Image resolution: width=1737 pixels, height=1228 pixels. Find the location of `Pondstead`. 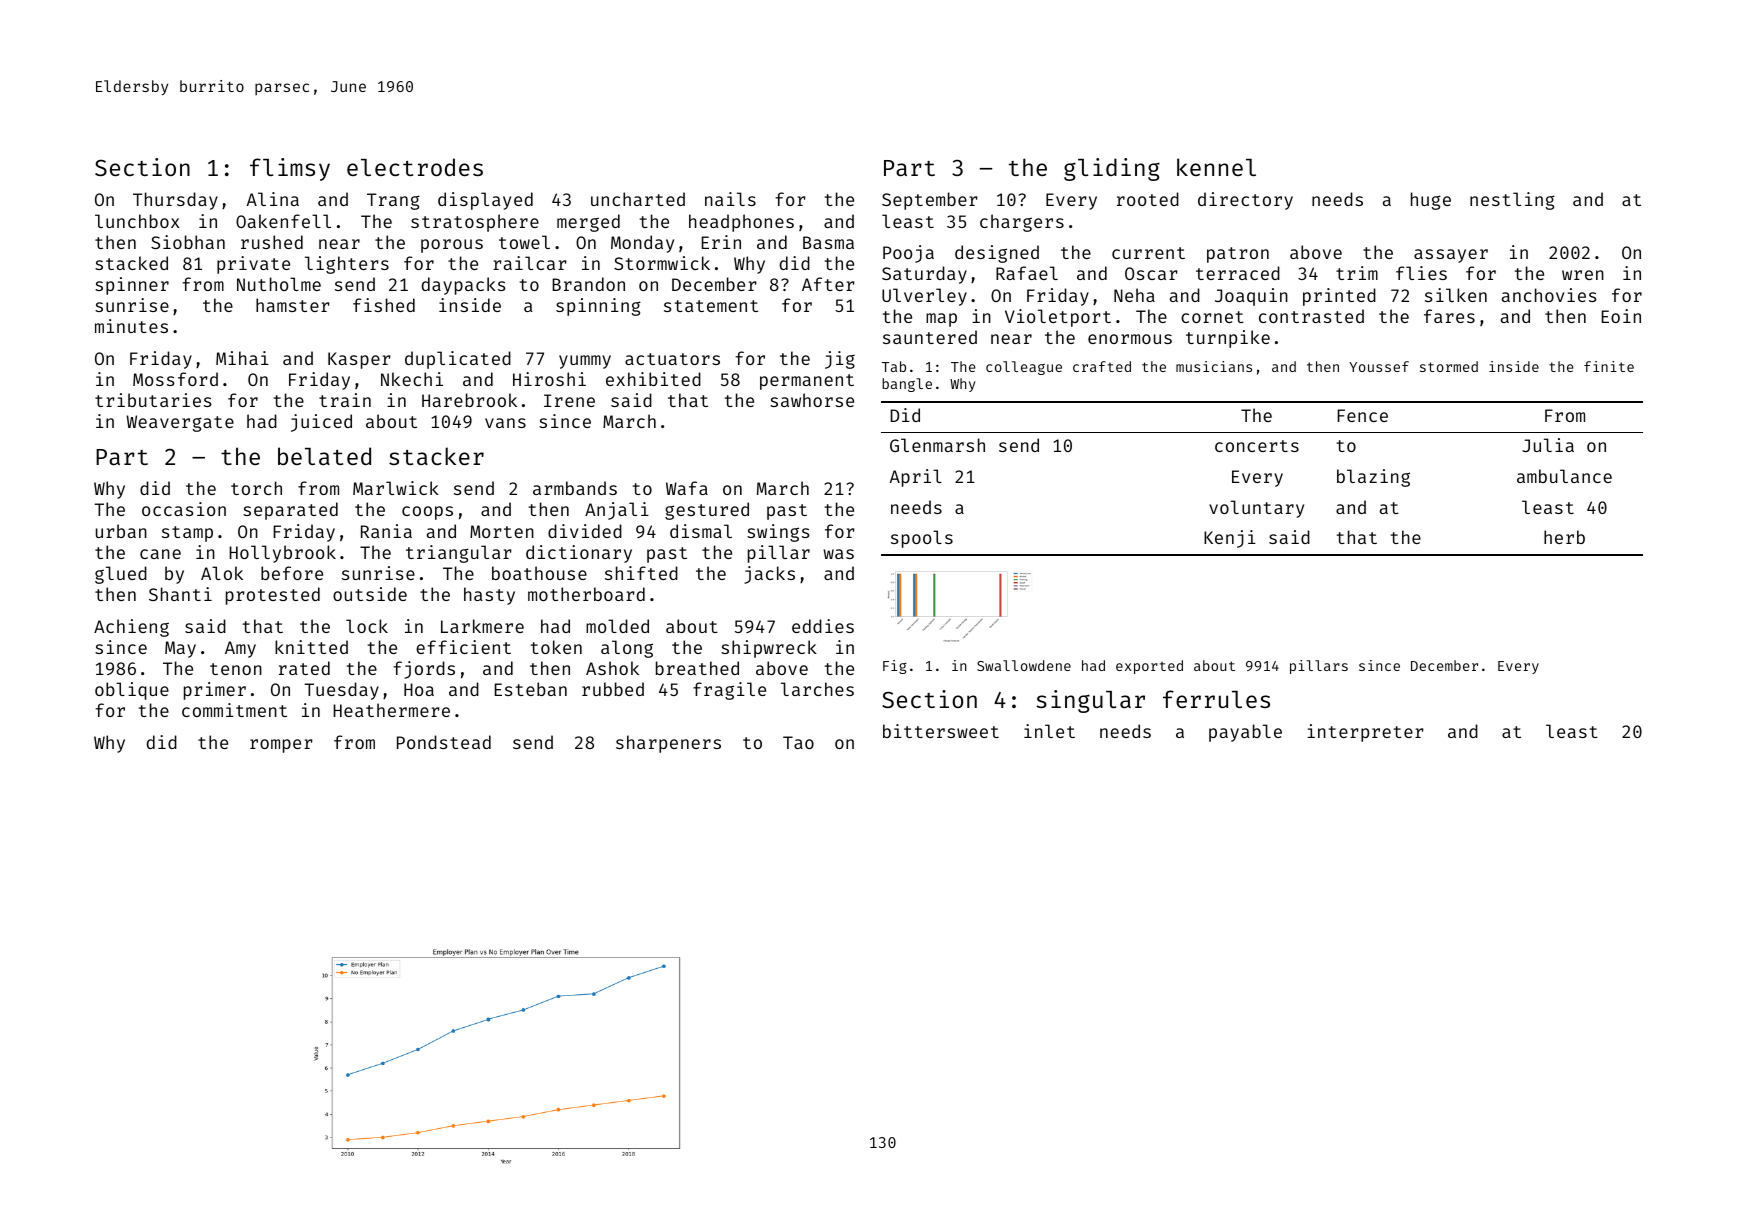

Pondstead is located at coordinates (444, 742).
